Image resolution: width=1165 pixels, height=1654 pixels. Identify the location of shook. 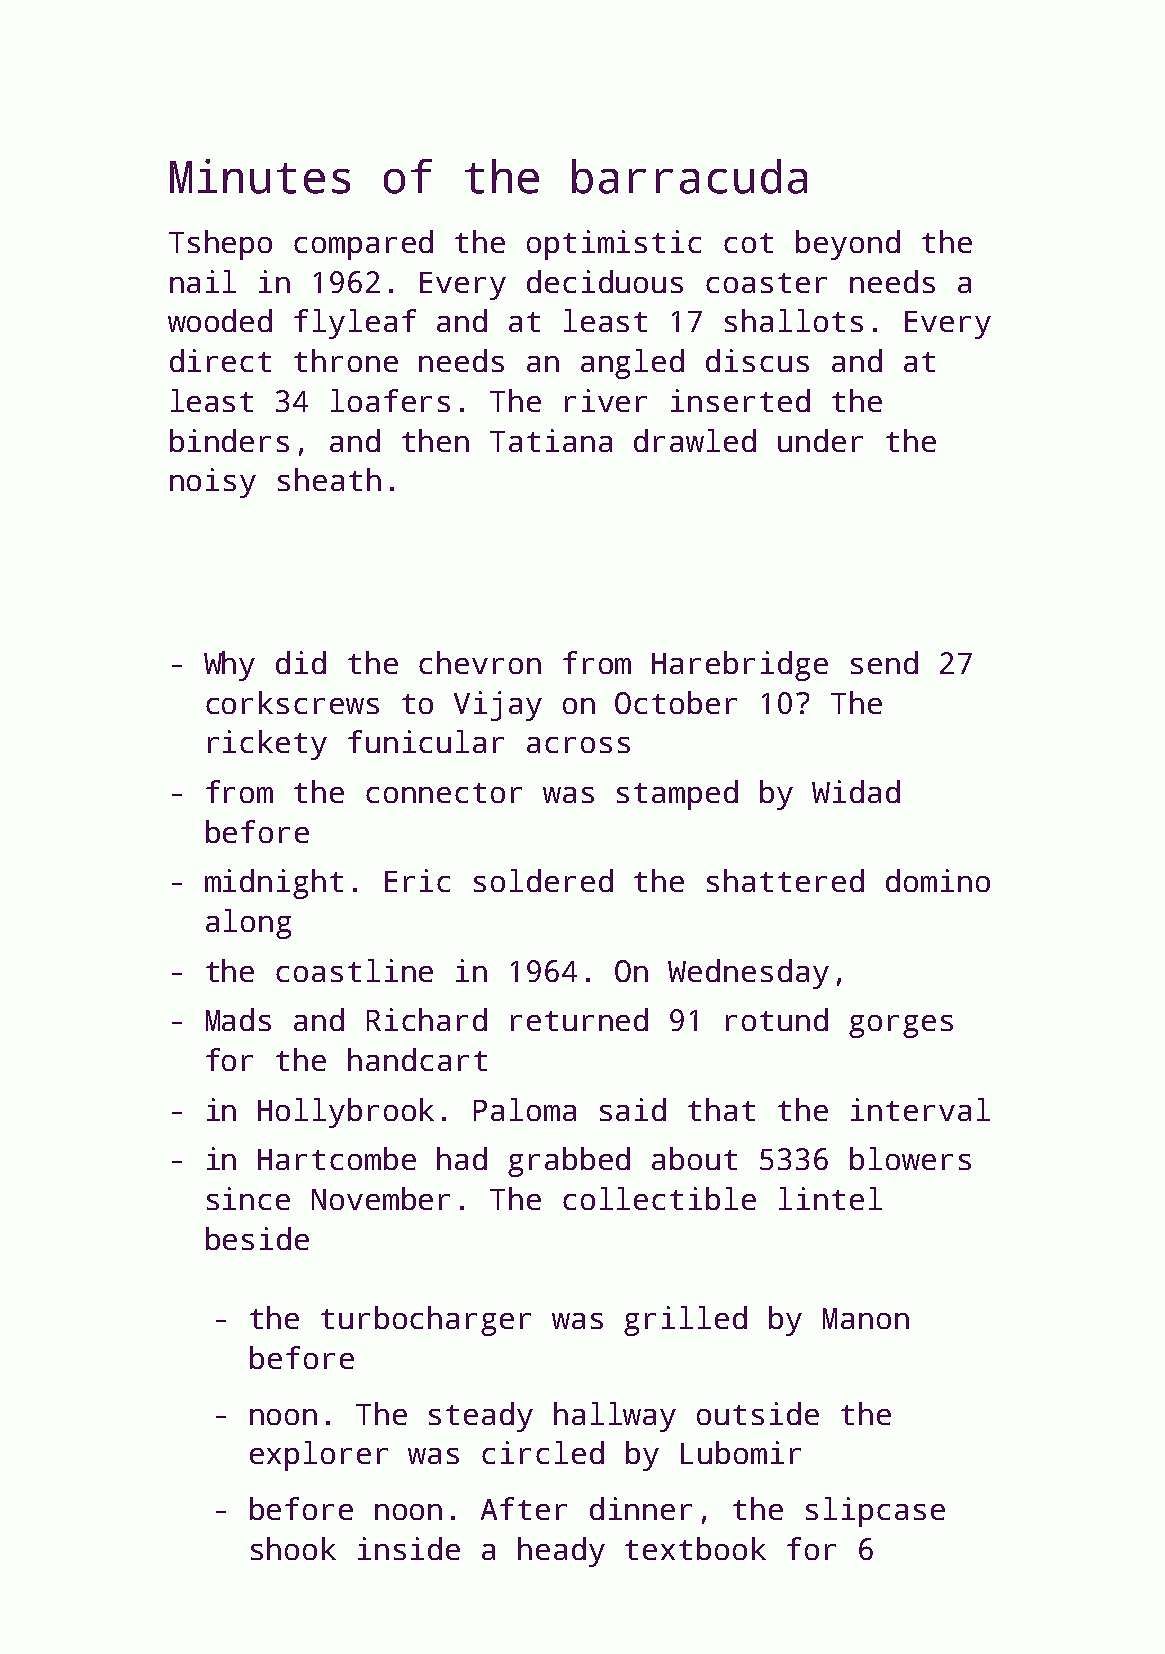
(293, 1548).
